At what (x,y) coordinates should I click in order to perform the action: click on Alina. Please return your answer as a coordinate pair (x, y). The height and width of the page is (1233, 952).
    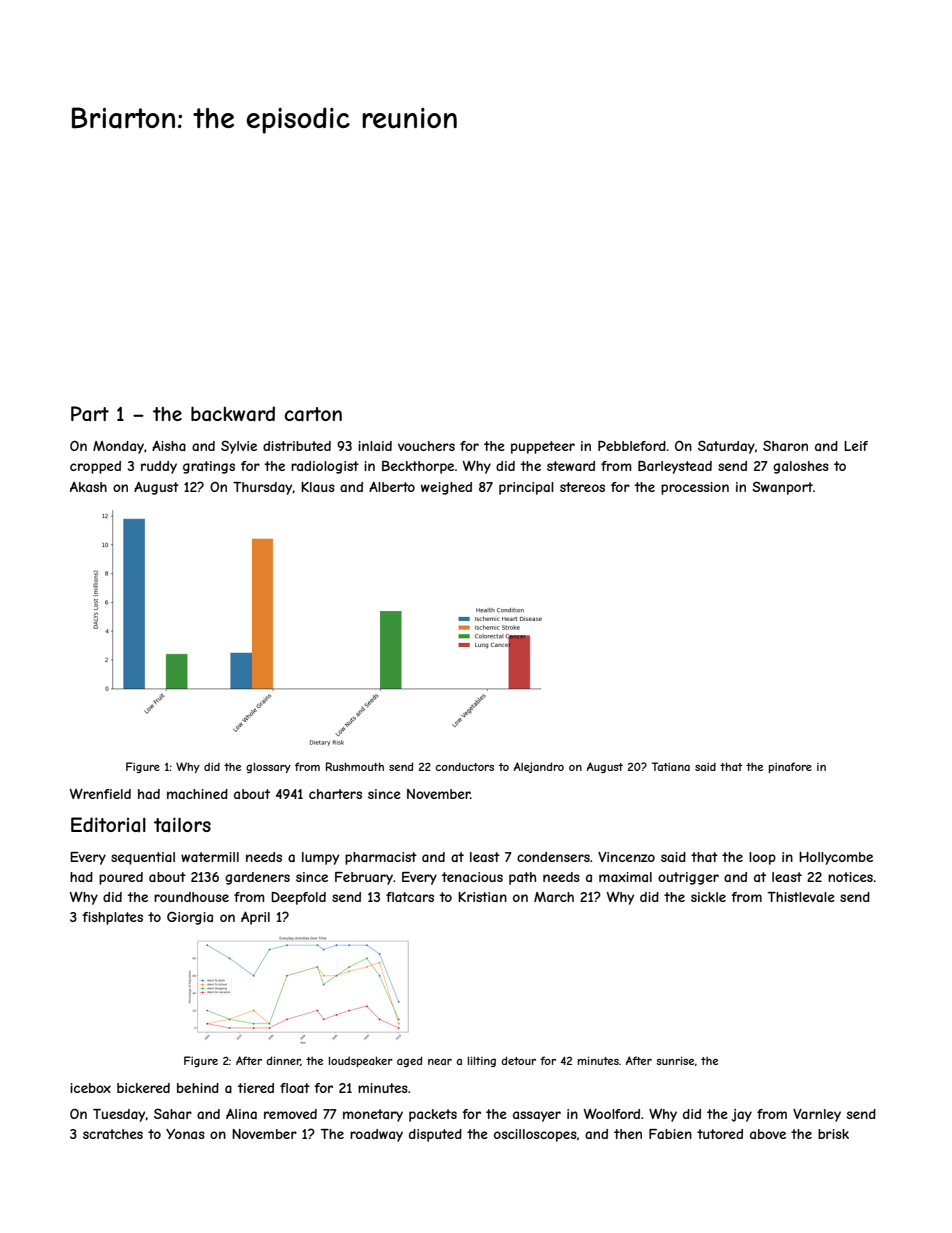
    Looking at the image, I should click on (241, 1114).
